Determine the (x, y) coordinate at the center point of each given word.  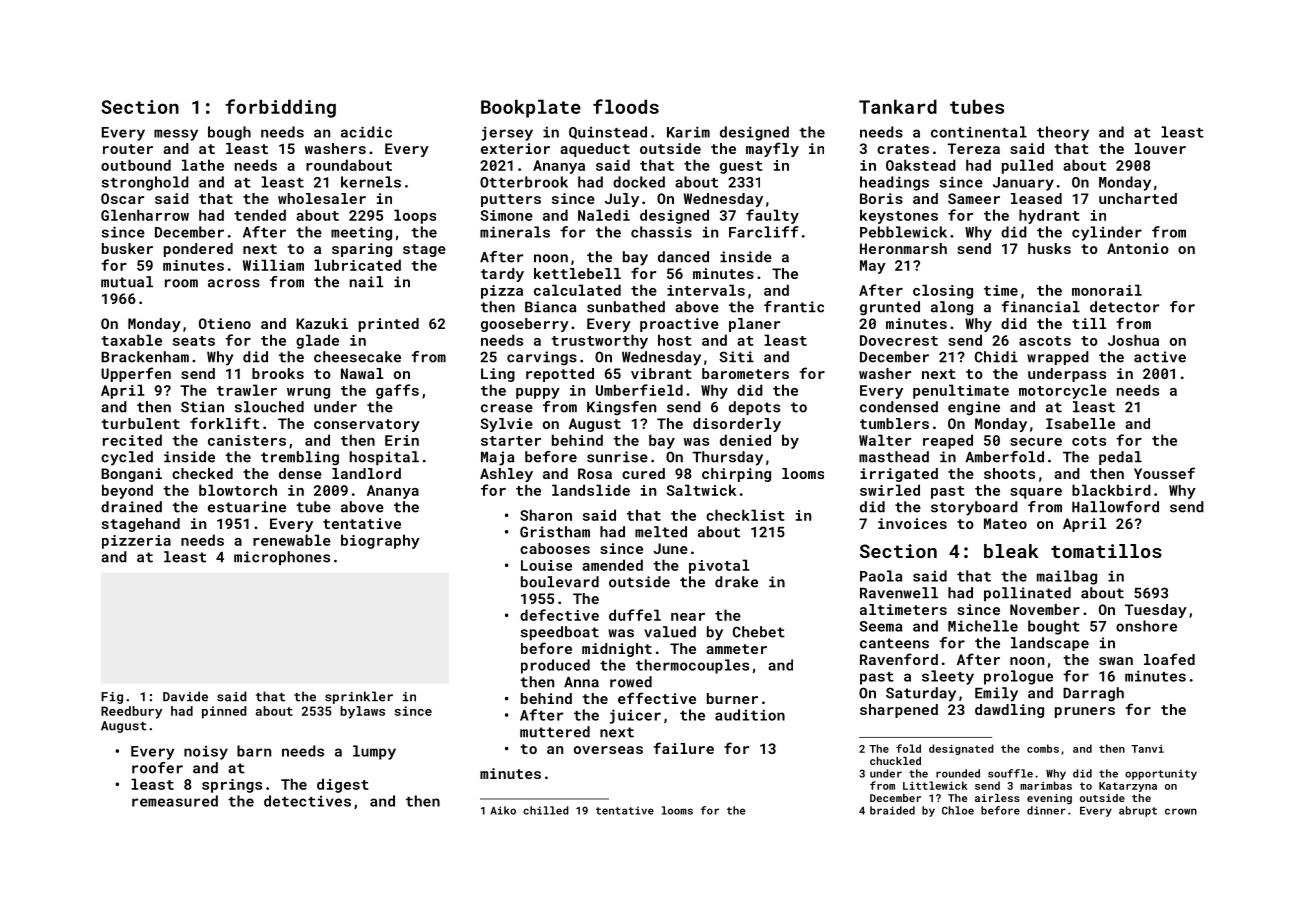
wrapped (1058, 358)
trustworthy (599, 341)
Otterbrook (524, 182)
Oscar (122, 198)
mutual (127, 282)
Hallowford (1115, 507)
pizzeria (136, 542)
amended (612, 565)
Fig (112, 698)
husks (1049, 248)
